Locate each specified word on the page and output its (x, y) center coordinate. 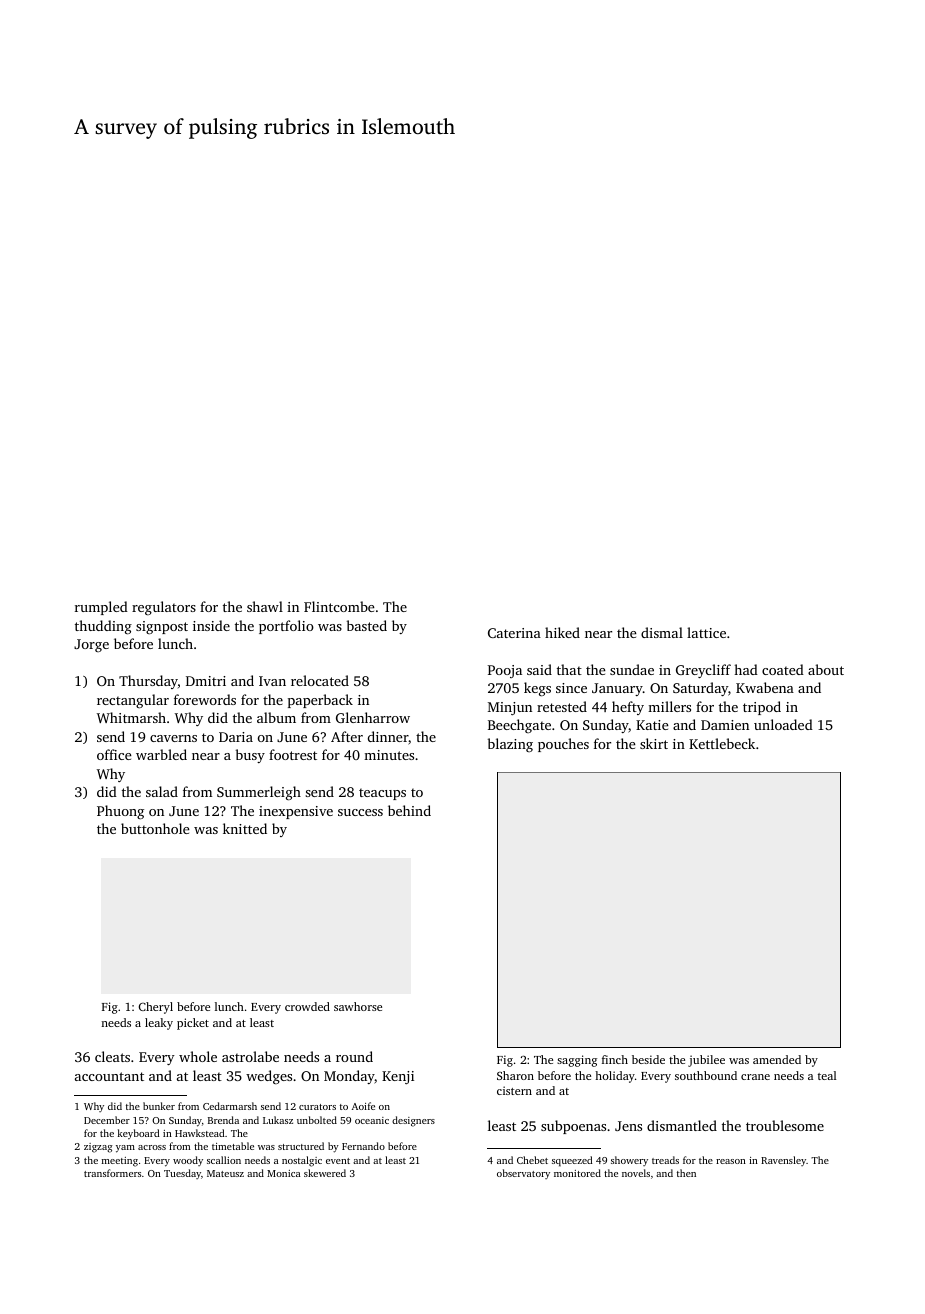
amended (777, 1059)
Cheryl (156, 1008)
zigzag (98, 1148)
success (360, 812)
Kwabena (765, 687)
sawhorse (358, 1006)
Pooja (505, 671)
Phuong (120, 812)
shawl (265, 606)
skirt (654, 743)
